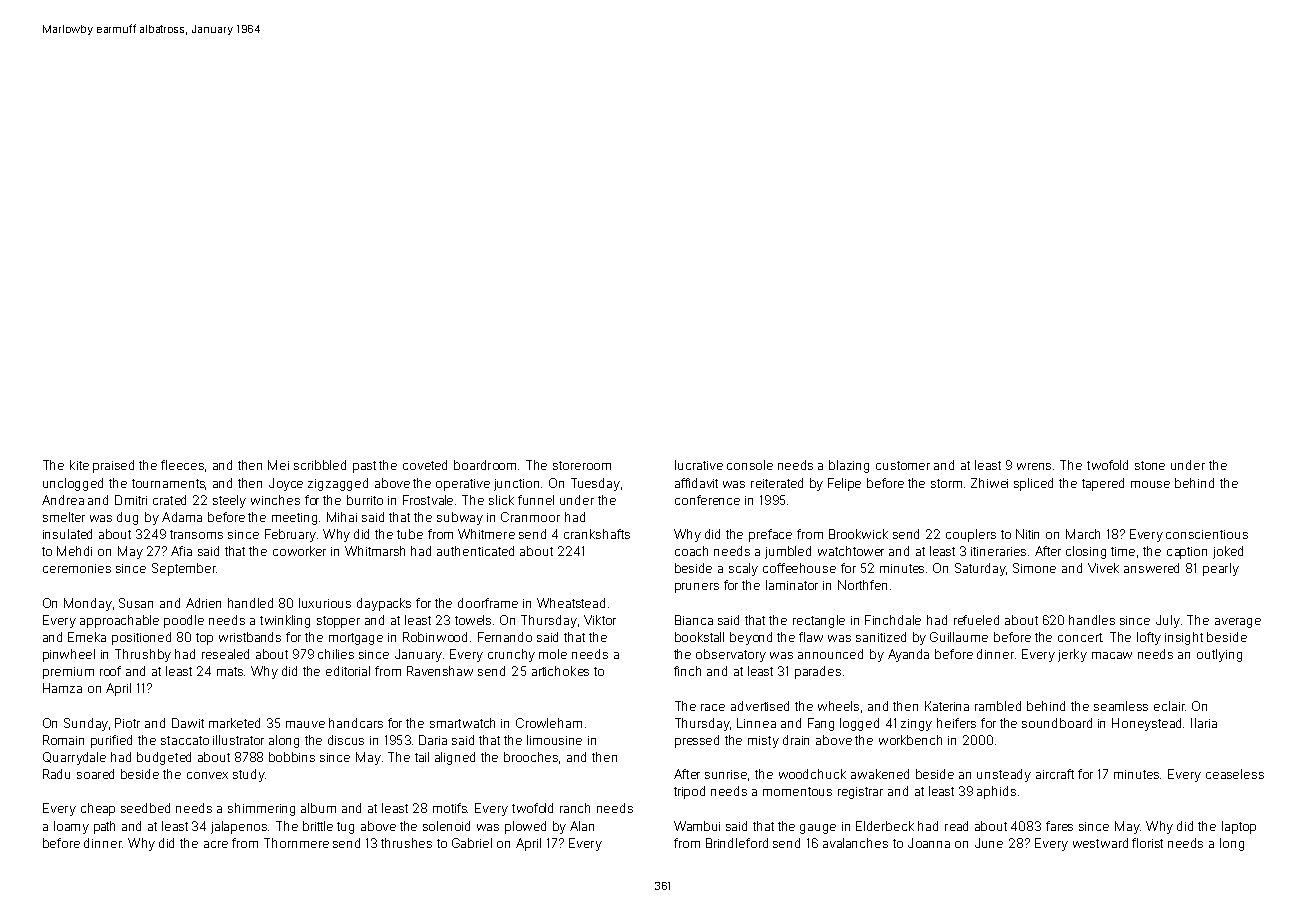  Describe the element at coordinates (1150, 465) in the screenshot. I see `stone` at that location.
